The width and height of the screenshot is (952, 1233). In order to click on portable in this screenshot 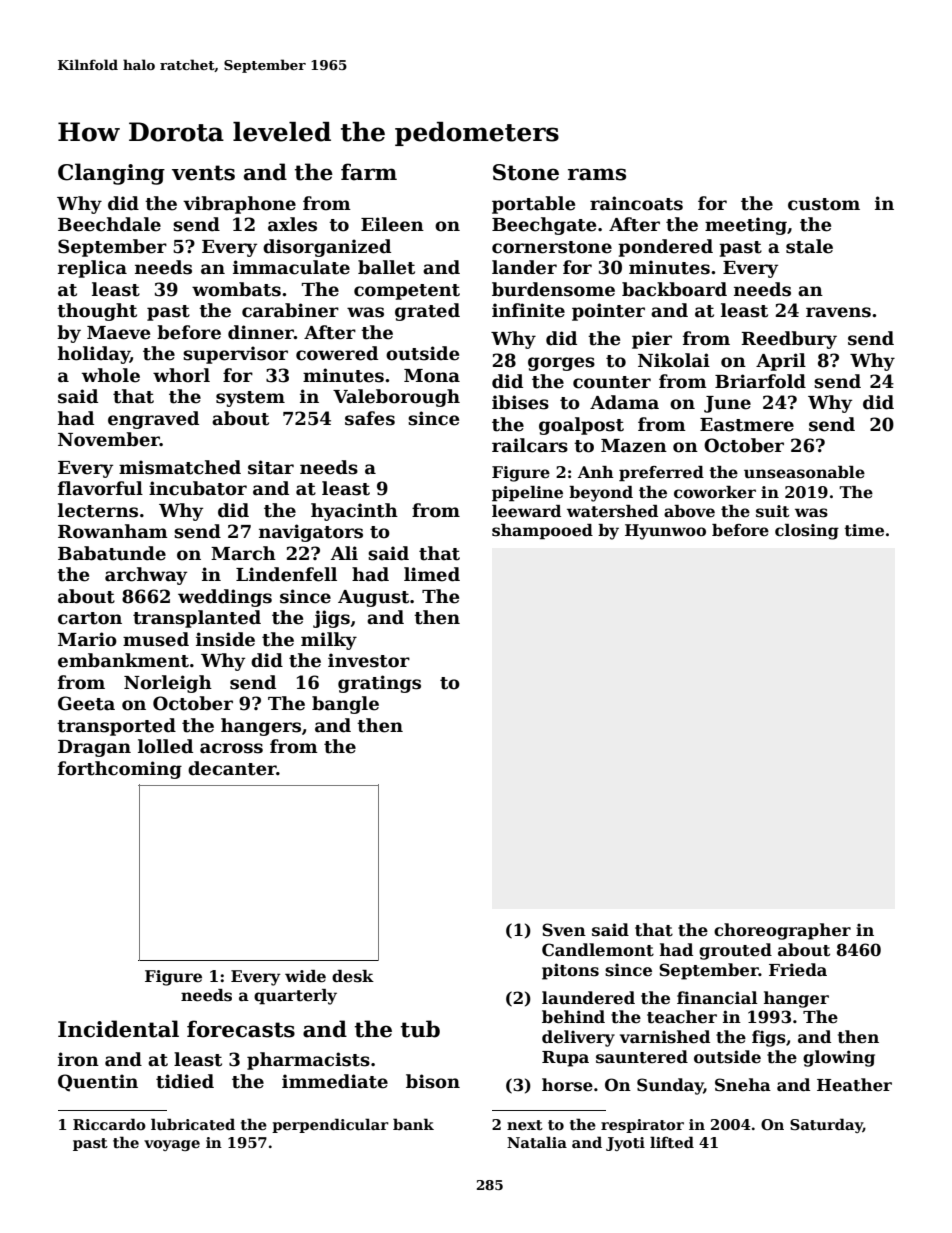, I will do `click(533, 205)`.
